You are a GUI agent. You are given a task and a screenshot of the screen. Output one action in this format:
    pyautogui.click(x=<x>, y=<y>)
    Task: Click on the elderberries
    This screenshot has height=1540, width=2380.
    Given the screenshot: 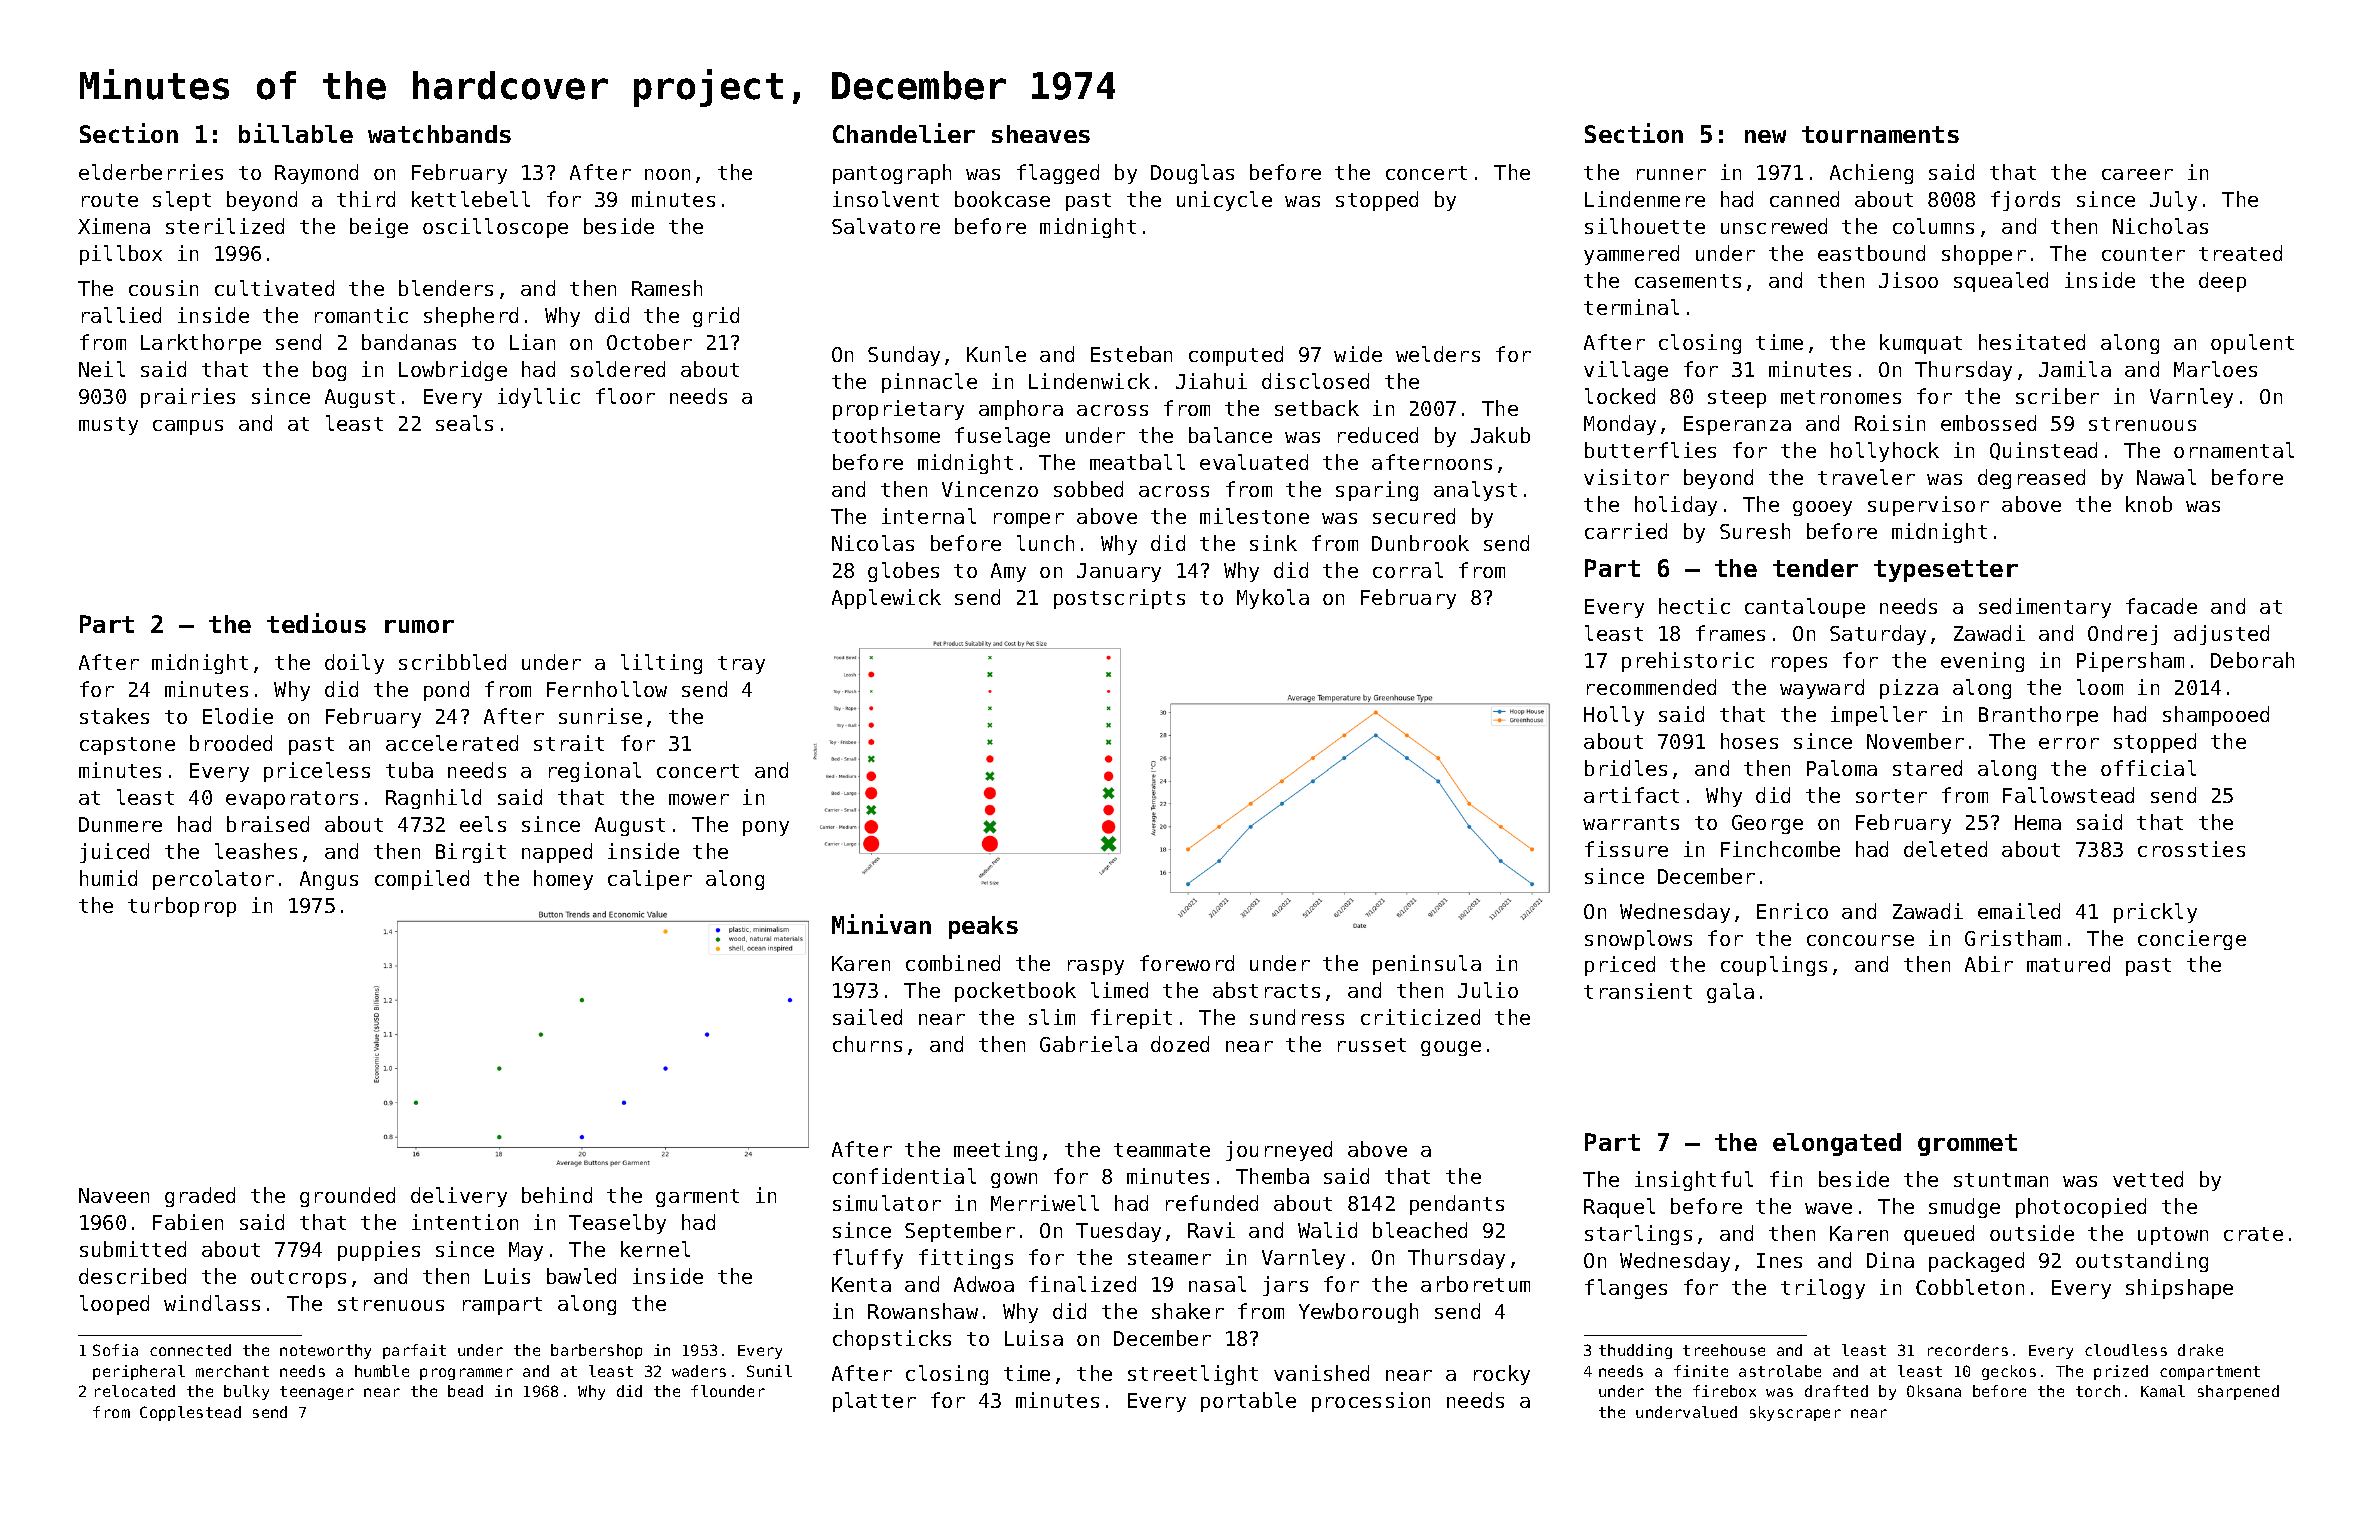 What is the action you would take?
    pyautogui.click(x=151, y=172)
